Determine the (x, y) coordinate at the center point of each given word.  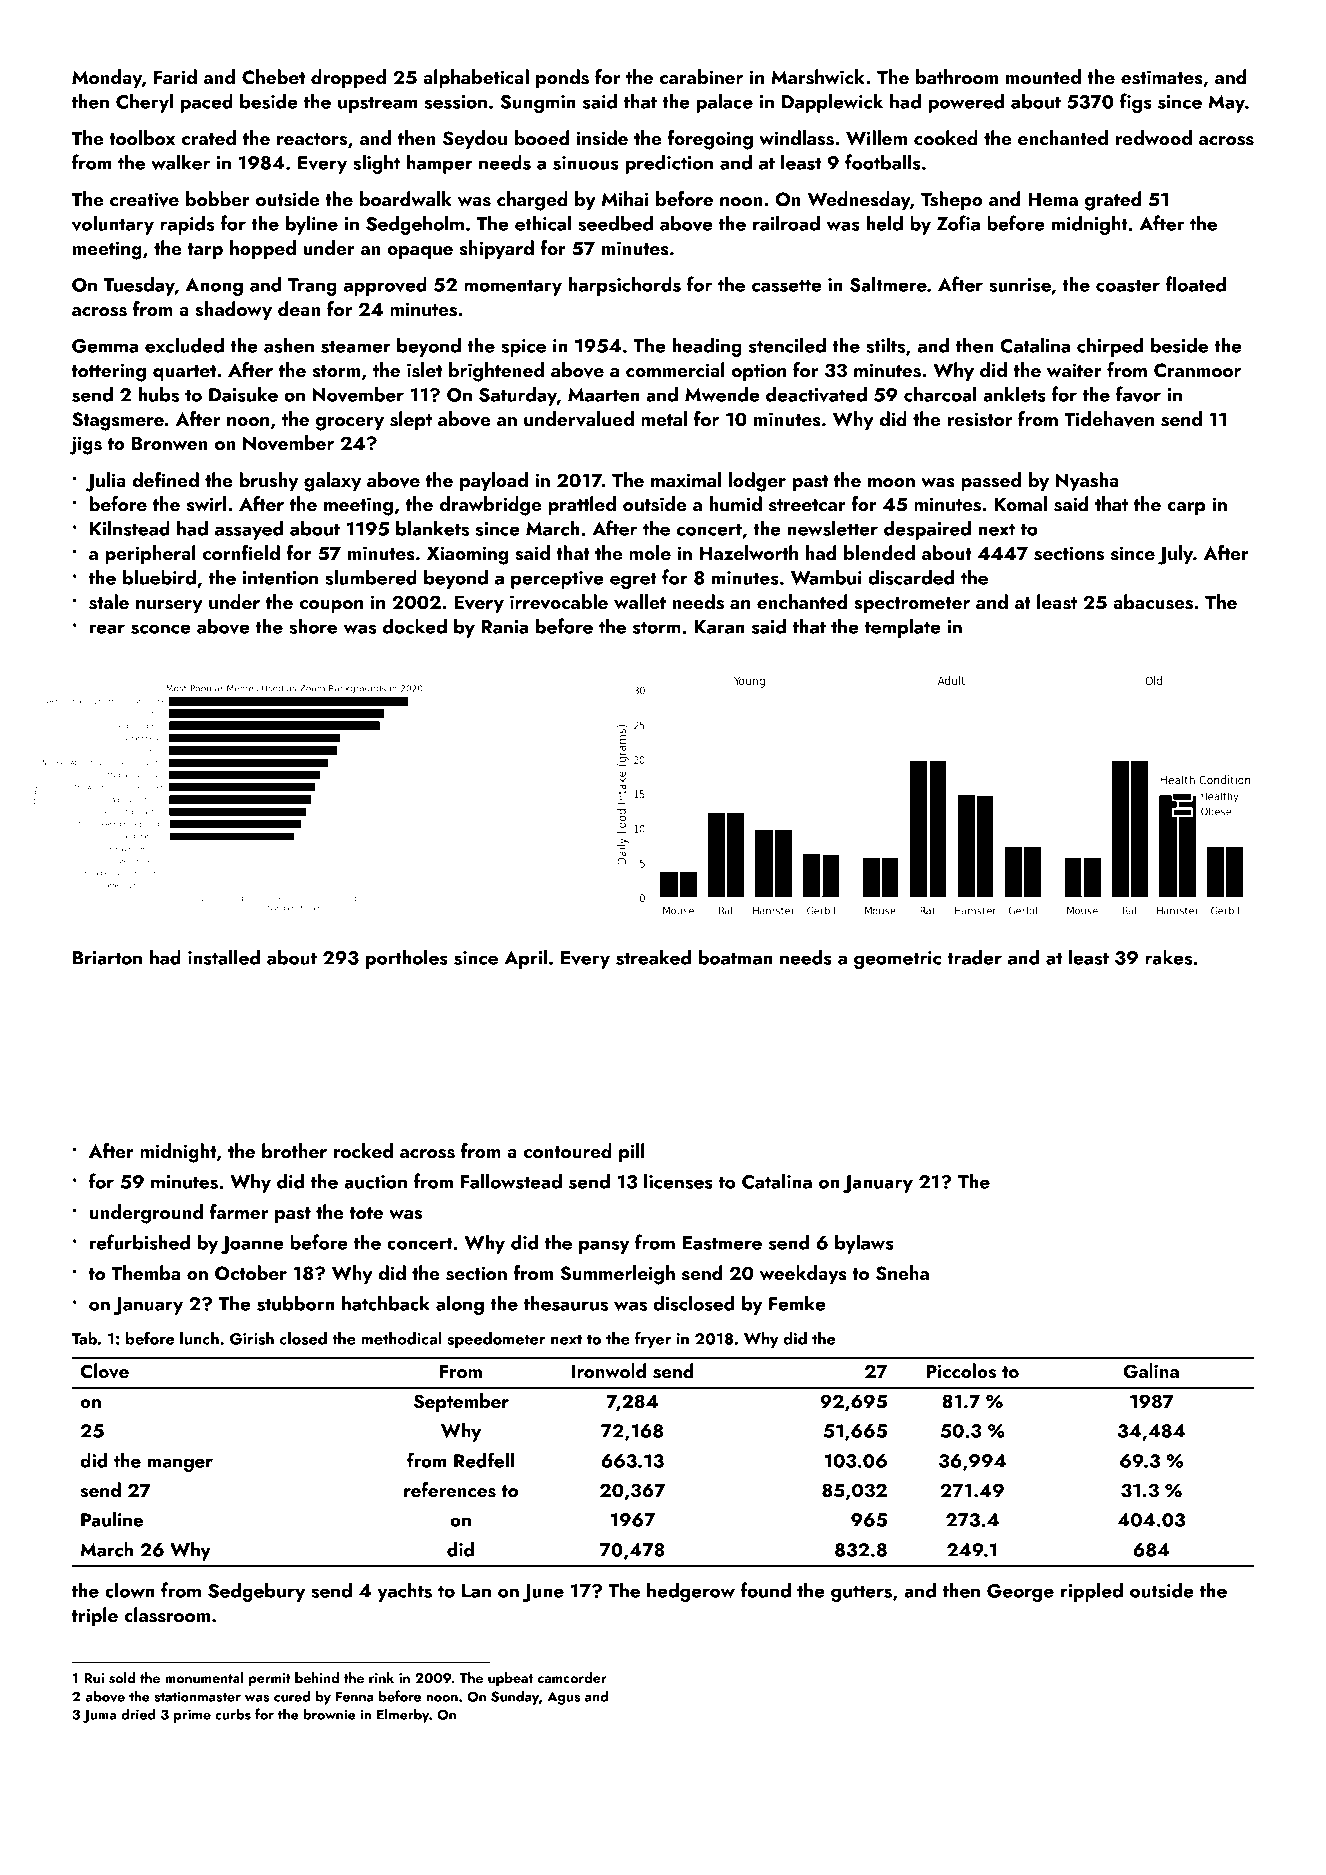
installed (224, 957)
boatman (735, 957)
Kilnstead (130, 528)
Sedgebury (256, 1592)
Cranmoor (1197, 370)
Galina (1151, 1371)
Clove (104, 1371)
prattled (582, 505)
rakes (1168, 957)
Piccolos (961, 1371)
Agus (563, 1698)
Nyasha (1087, 481)
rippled (1092, 1592)
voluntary (113, 225)
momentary (513, 287)
